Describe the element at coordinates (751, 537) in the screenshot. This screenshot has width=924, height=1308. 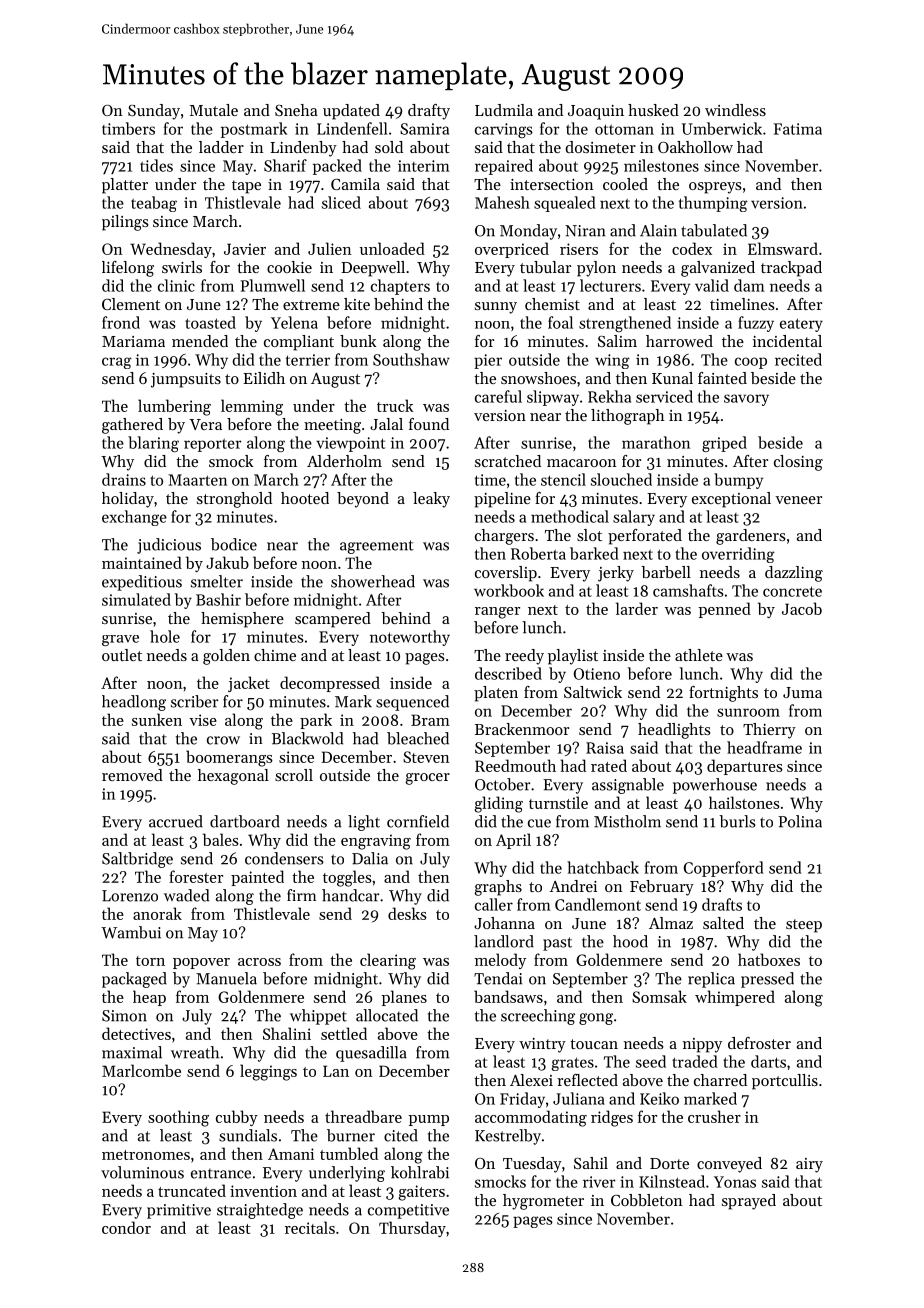
I see `gardeners` at that location.
